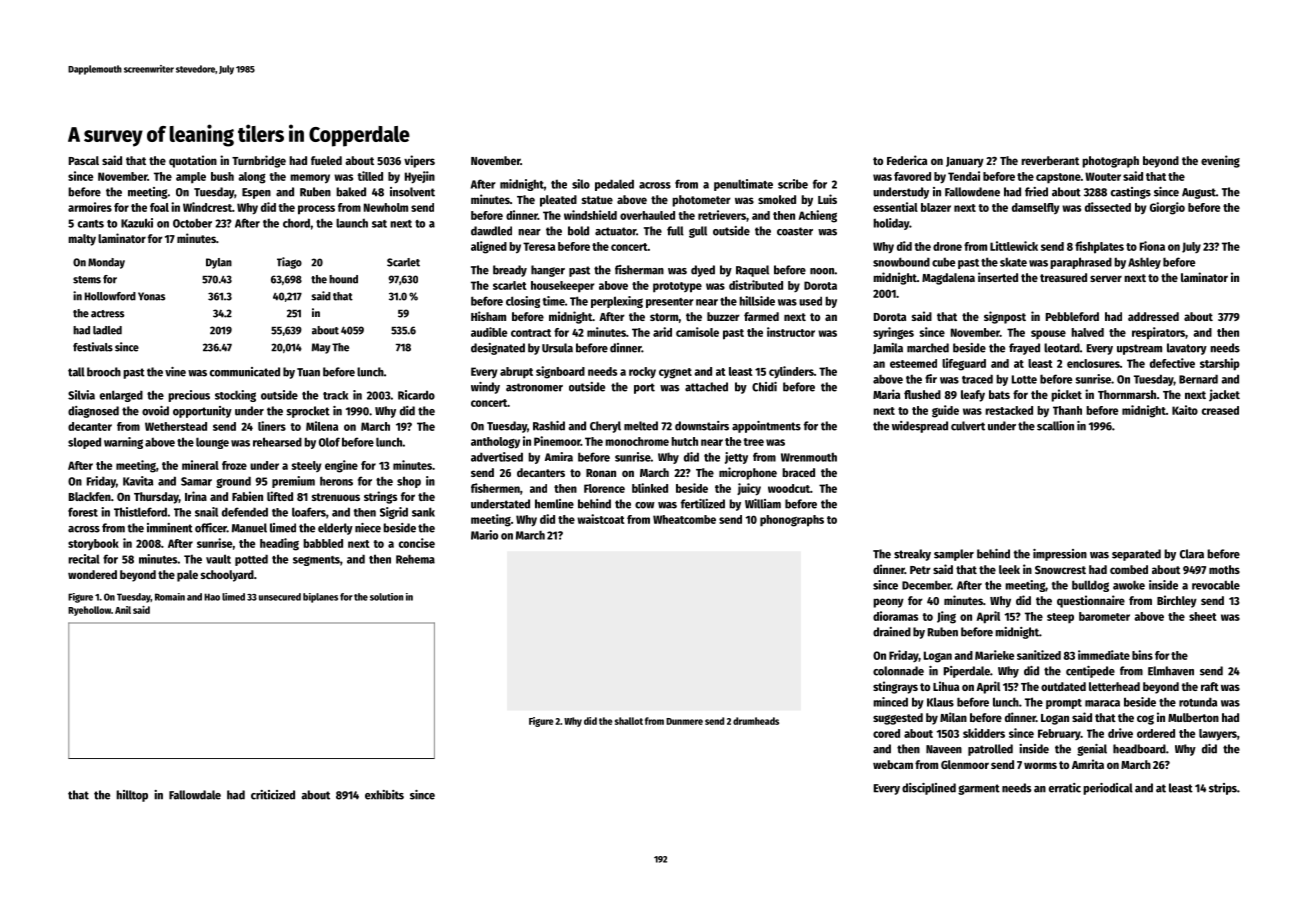 The image size is (1308, 924). What do you see at coordinates (277, 442) in the document?
I see `rehearsed` at bounding box center [277, 442].
